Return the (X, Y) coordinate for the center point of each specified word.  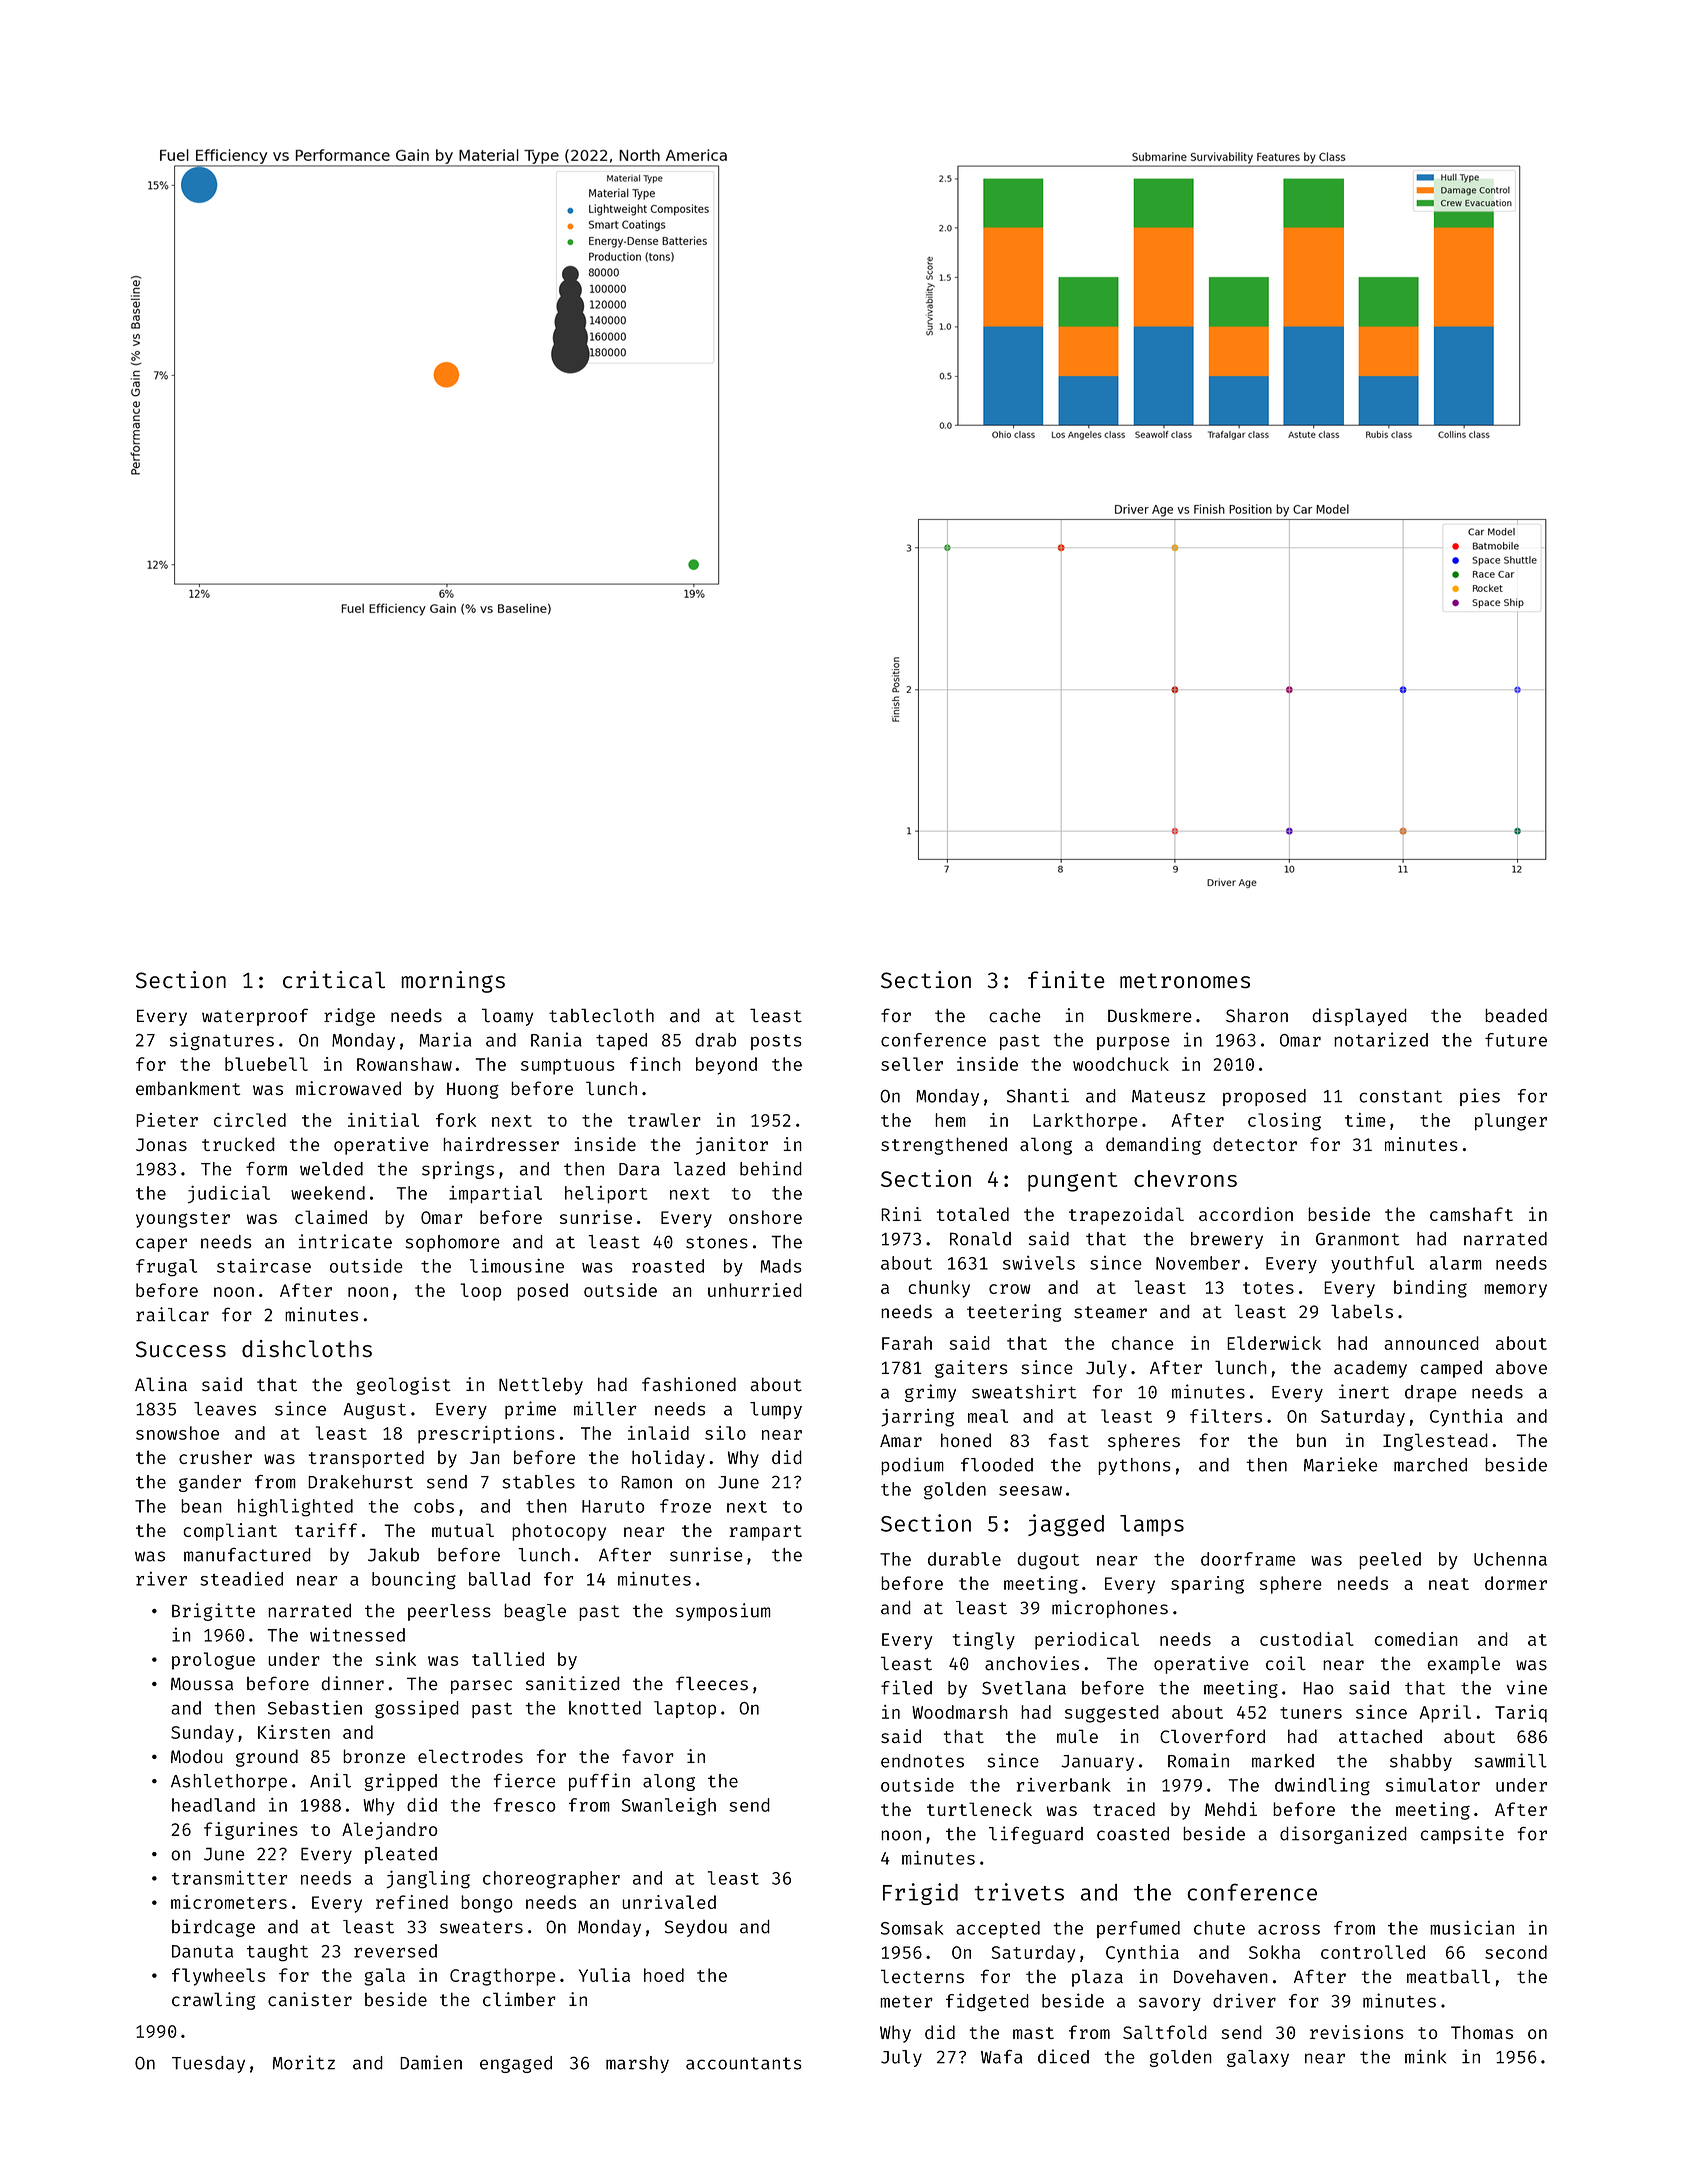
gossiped (417, 1709)
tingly (984, 1641)
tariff (326, 1530)
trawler (664, 1120)
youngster (183, 1220)
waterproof (255, 1017)
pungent (1072, 1182)
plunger (1511, 1122)
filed (906, 1687)
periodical (1087, 1641)
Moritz (304, 2062)
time (1365, 1120)
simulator (1433, 1785)
